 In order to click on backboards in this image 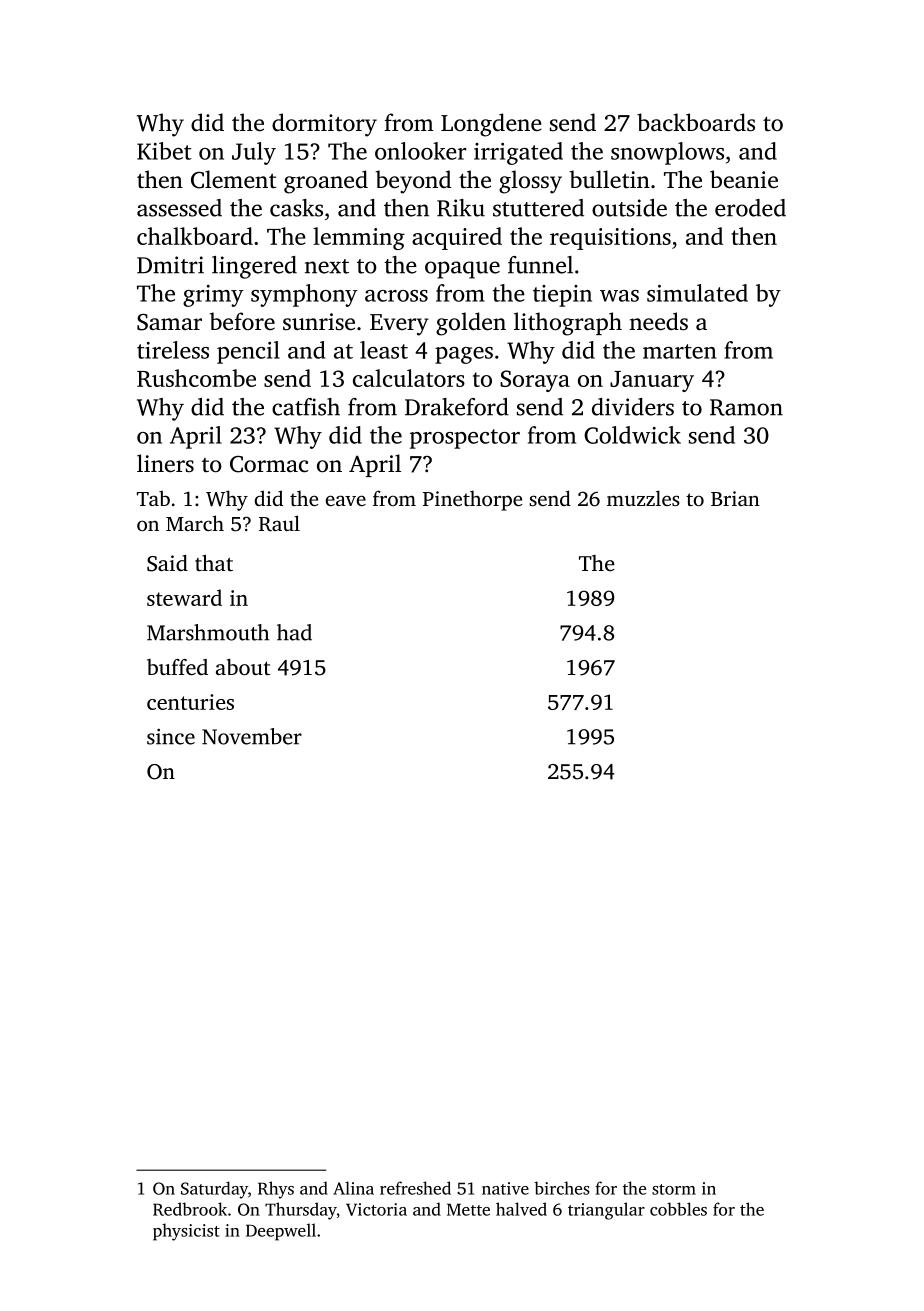, I will do `click(696, 122)`.
